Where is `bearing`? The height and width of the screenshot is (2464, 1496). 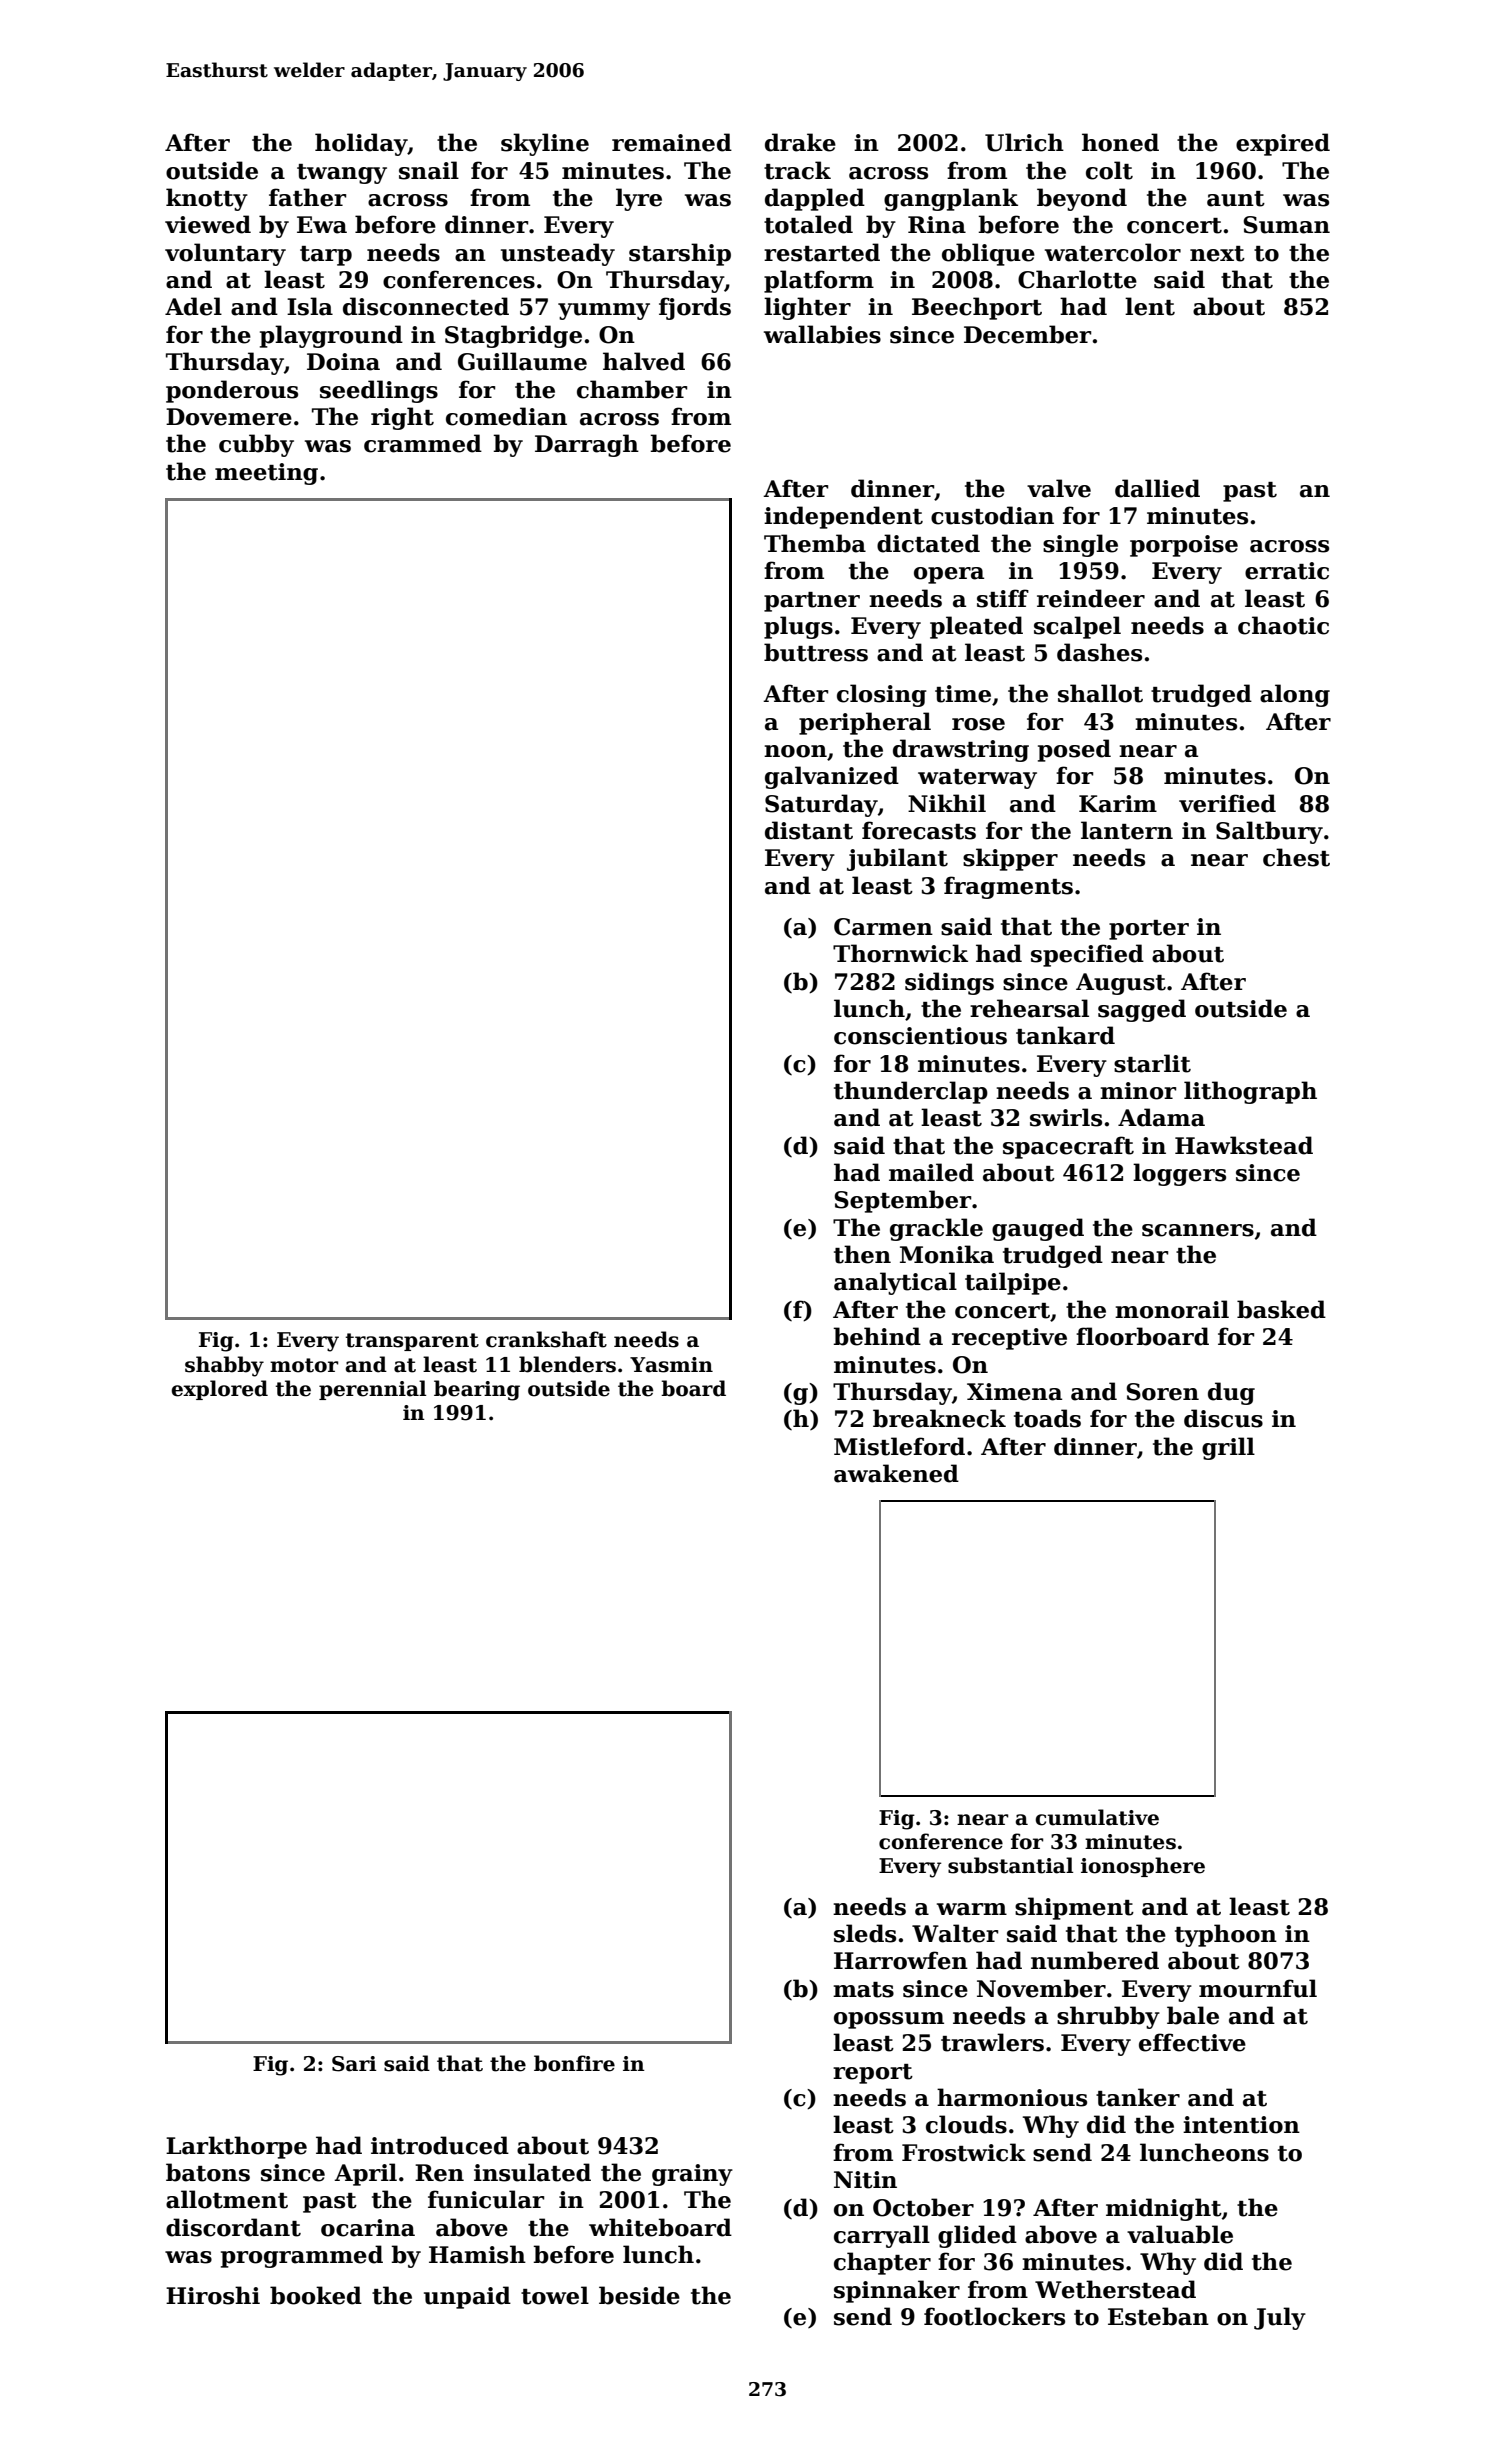
bearing is located at coordinates (477, 1390).
